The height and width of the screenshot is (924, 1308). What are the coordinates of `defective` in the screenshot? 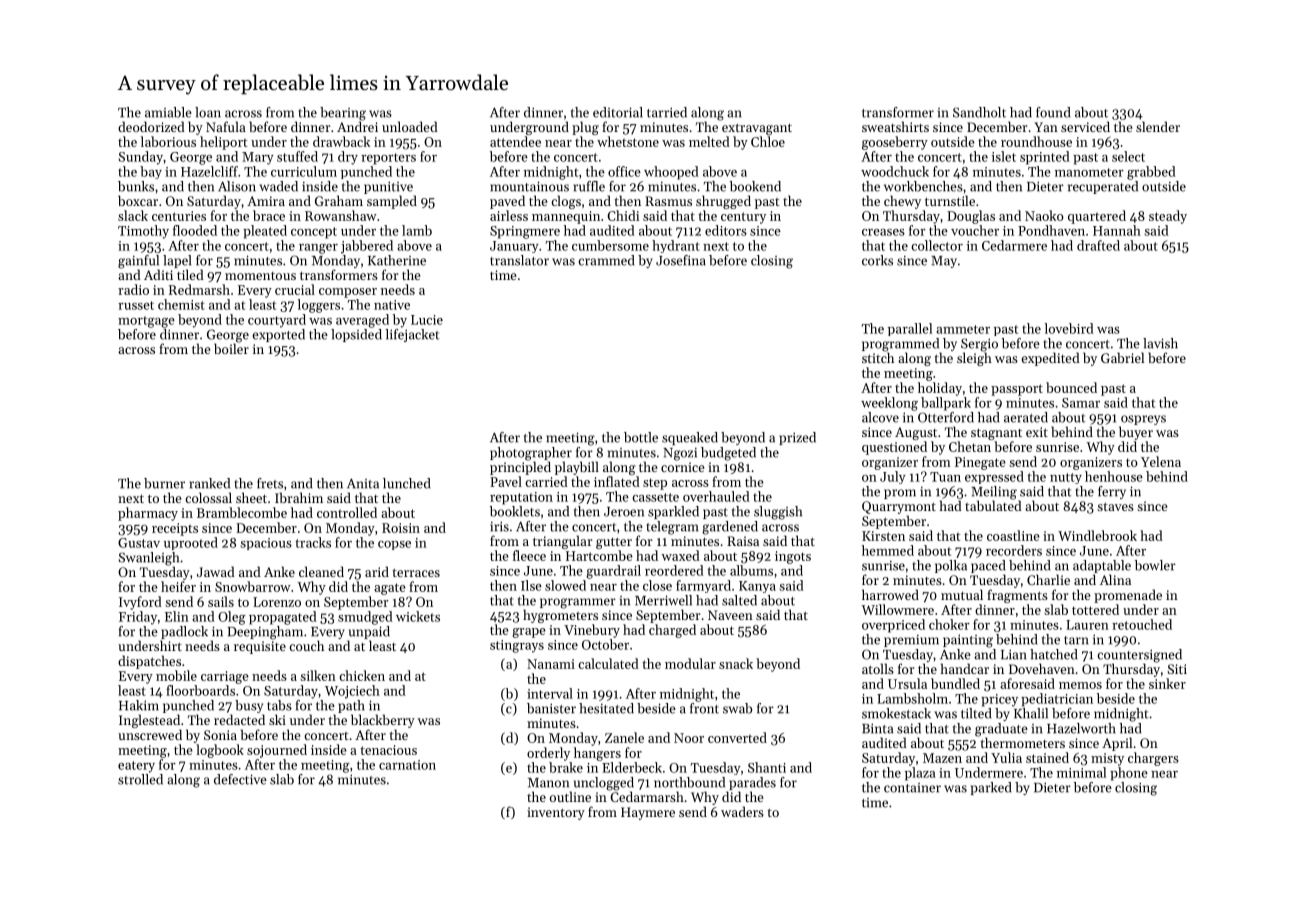 It's located at (240, 779).
